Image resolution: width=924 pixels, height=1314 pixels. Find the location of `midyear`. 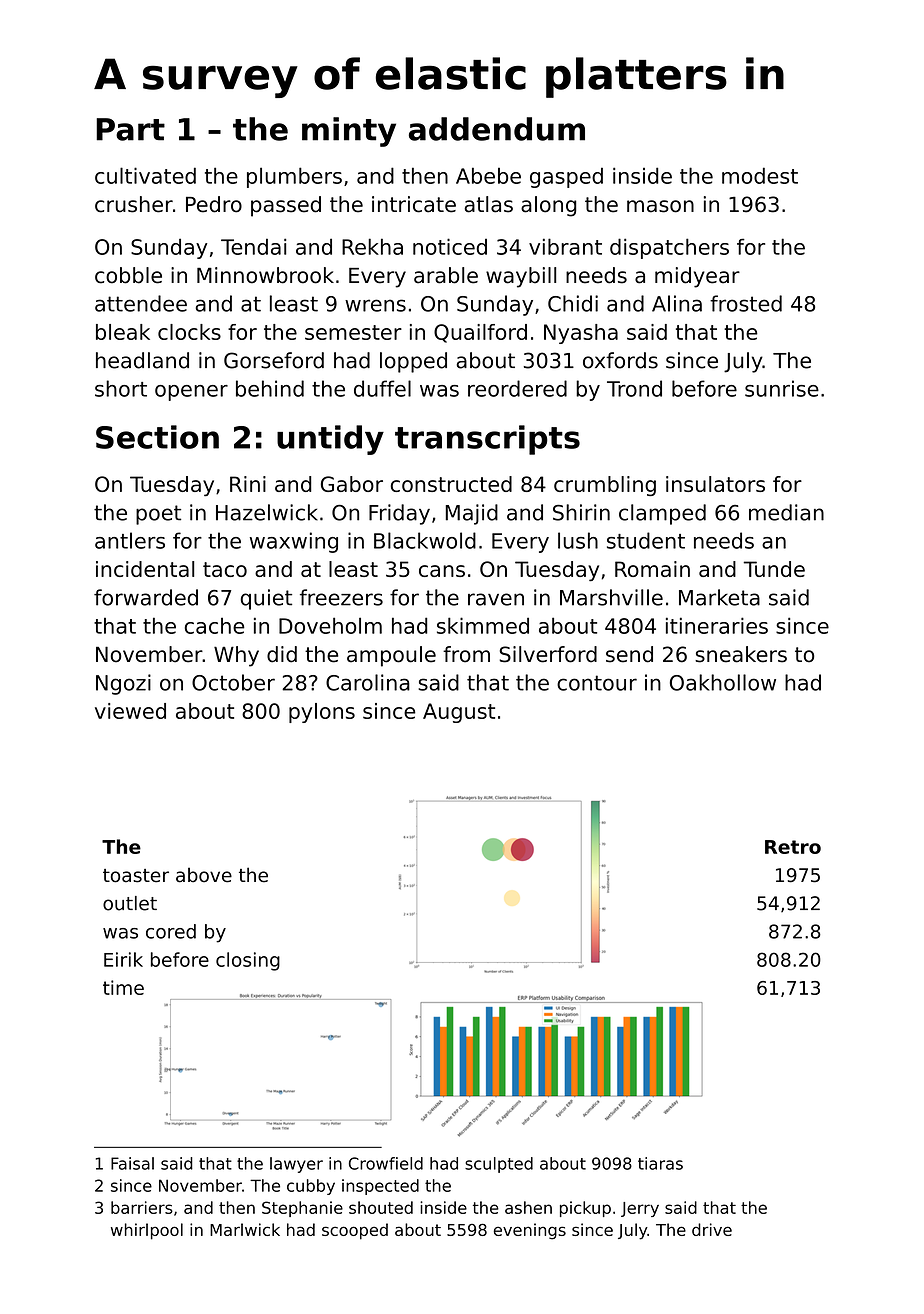

midyear is located at coordinates (697, 277).
